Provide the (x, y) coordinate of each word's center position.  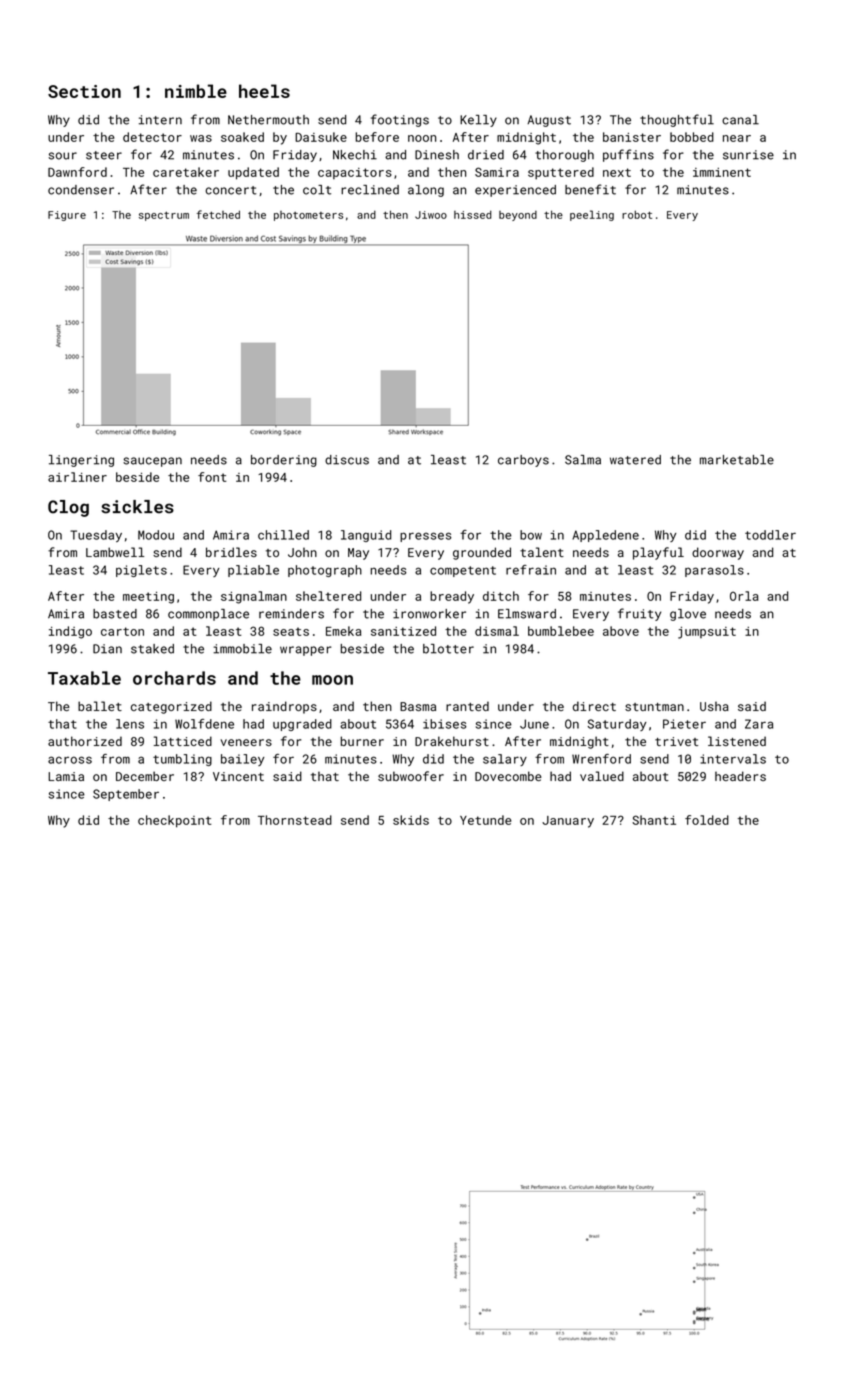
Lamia (66, 776)
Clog (68, 508)
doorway (718, 553)
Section (84, 91)
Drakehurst (452, 741)
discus (347, 460)
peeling (592, 215)
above (621, 631)
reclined (370, 190)
